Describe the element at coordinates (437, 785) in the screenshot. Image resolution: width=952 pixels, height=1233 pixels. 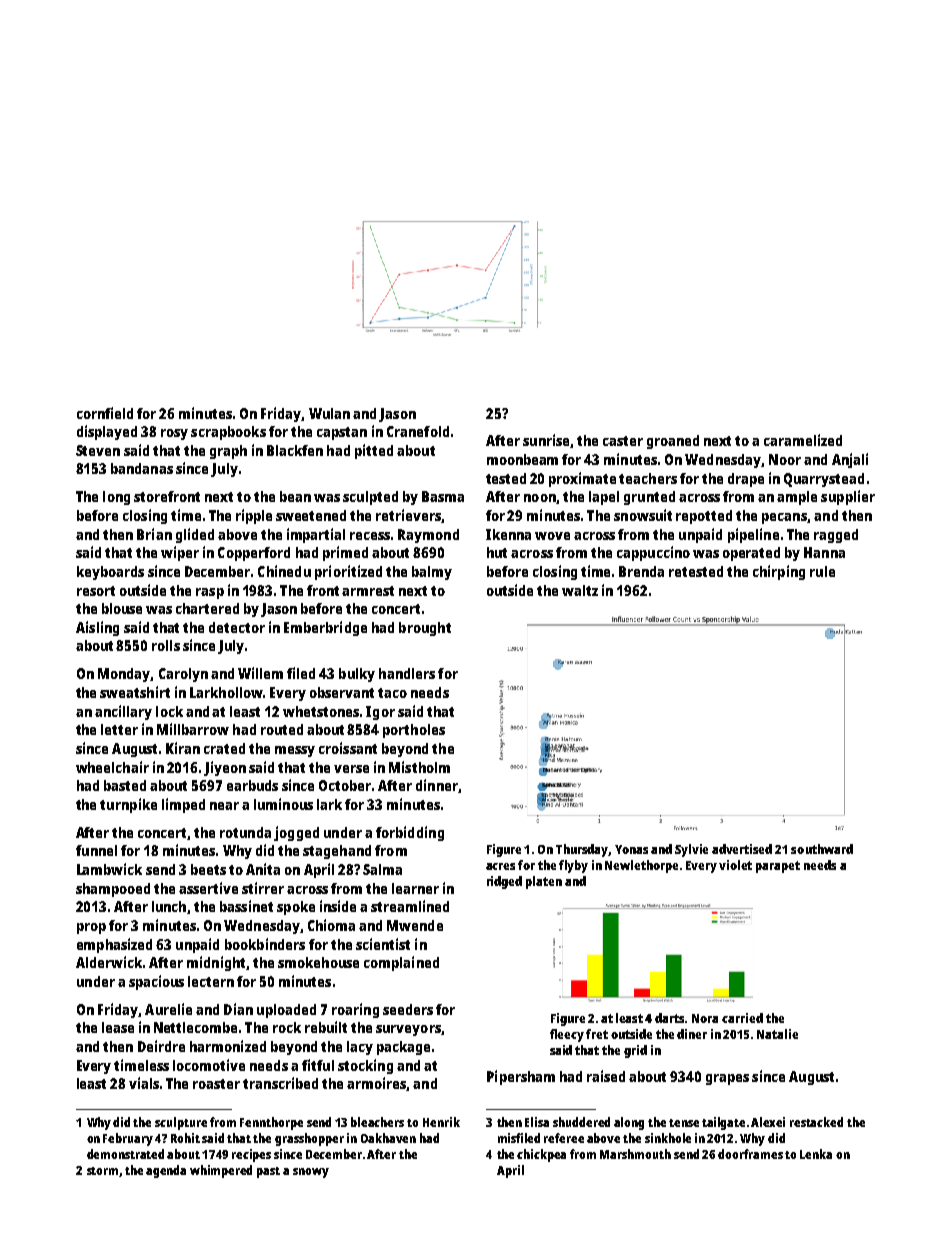
I see `dinner` at that location.
